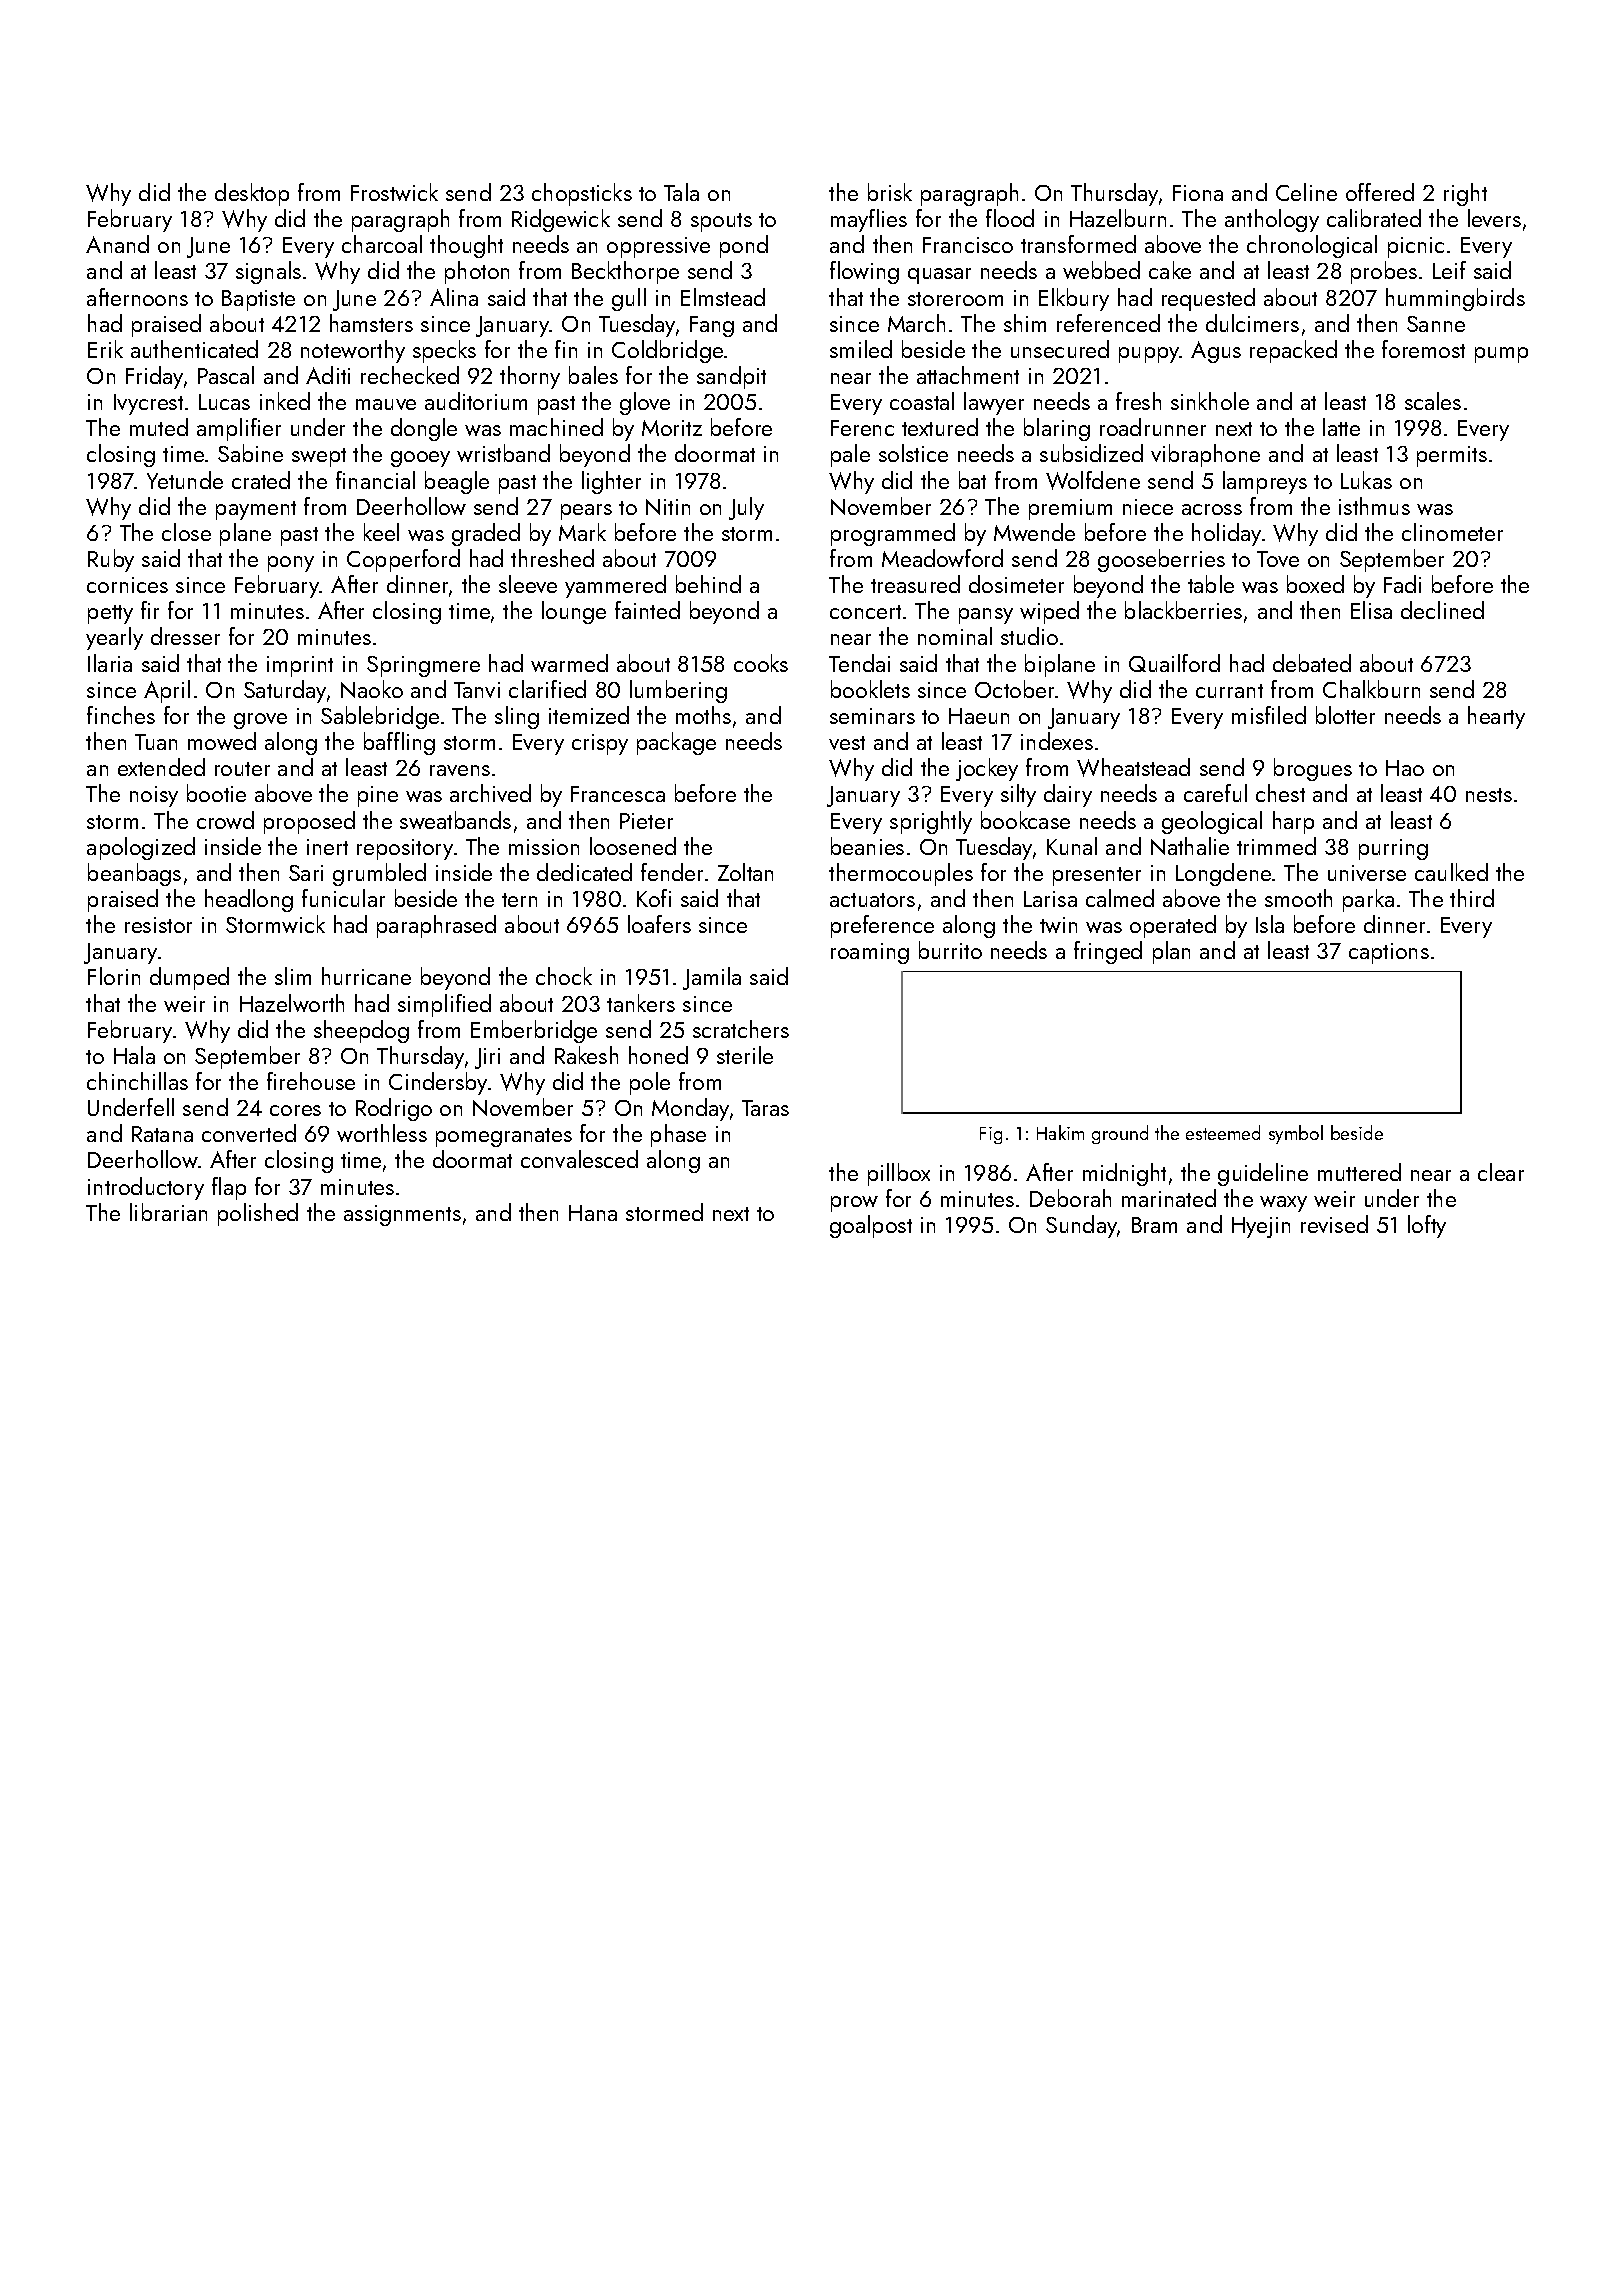 The height and width of the screenshot is (2292, 1620). What do you see at coordinates (1261, 1227) in the screenshot?
I see `Hyejin` at bounding box center [1261, 1227].
